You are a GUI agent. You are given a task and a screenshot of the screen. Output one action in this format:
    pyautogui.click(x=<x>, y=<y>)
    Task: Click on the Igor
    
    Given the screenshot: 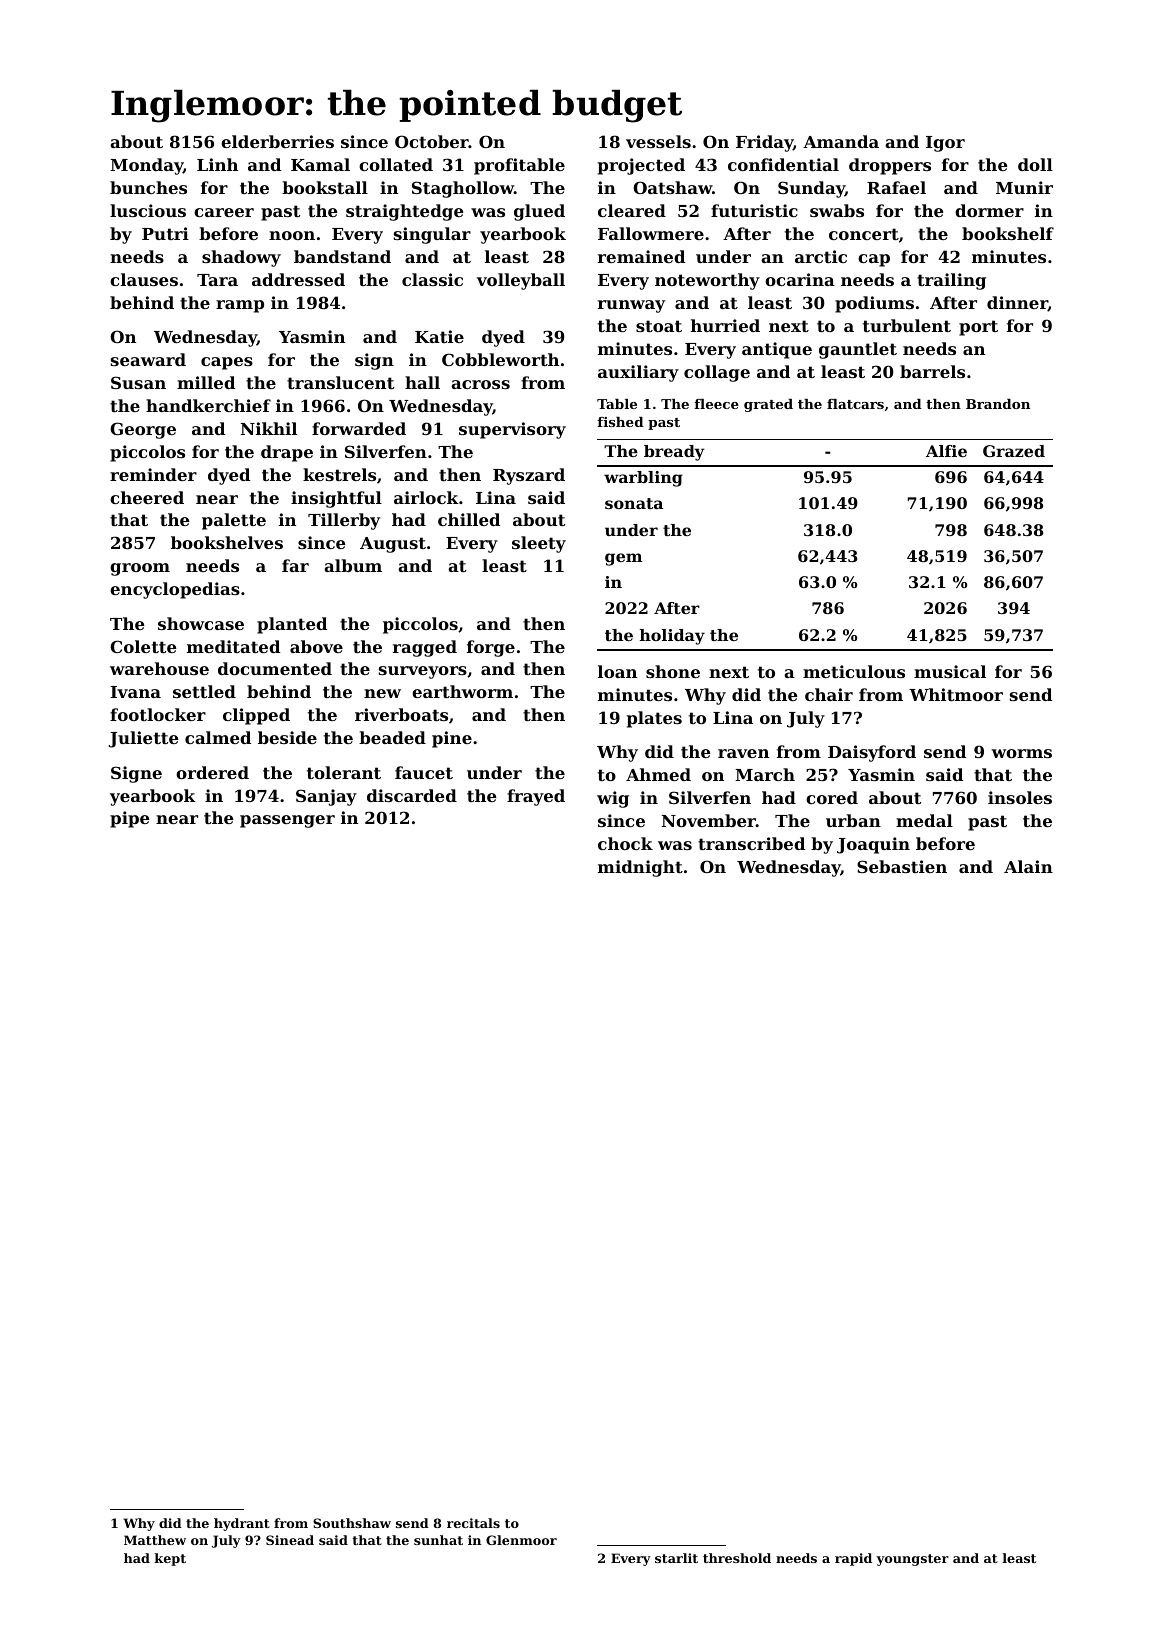 What is the action you would take?
    pyautogui.click(x=945, y=144)
